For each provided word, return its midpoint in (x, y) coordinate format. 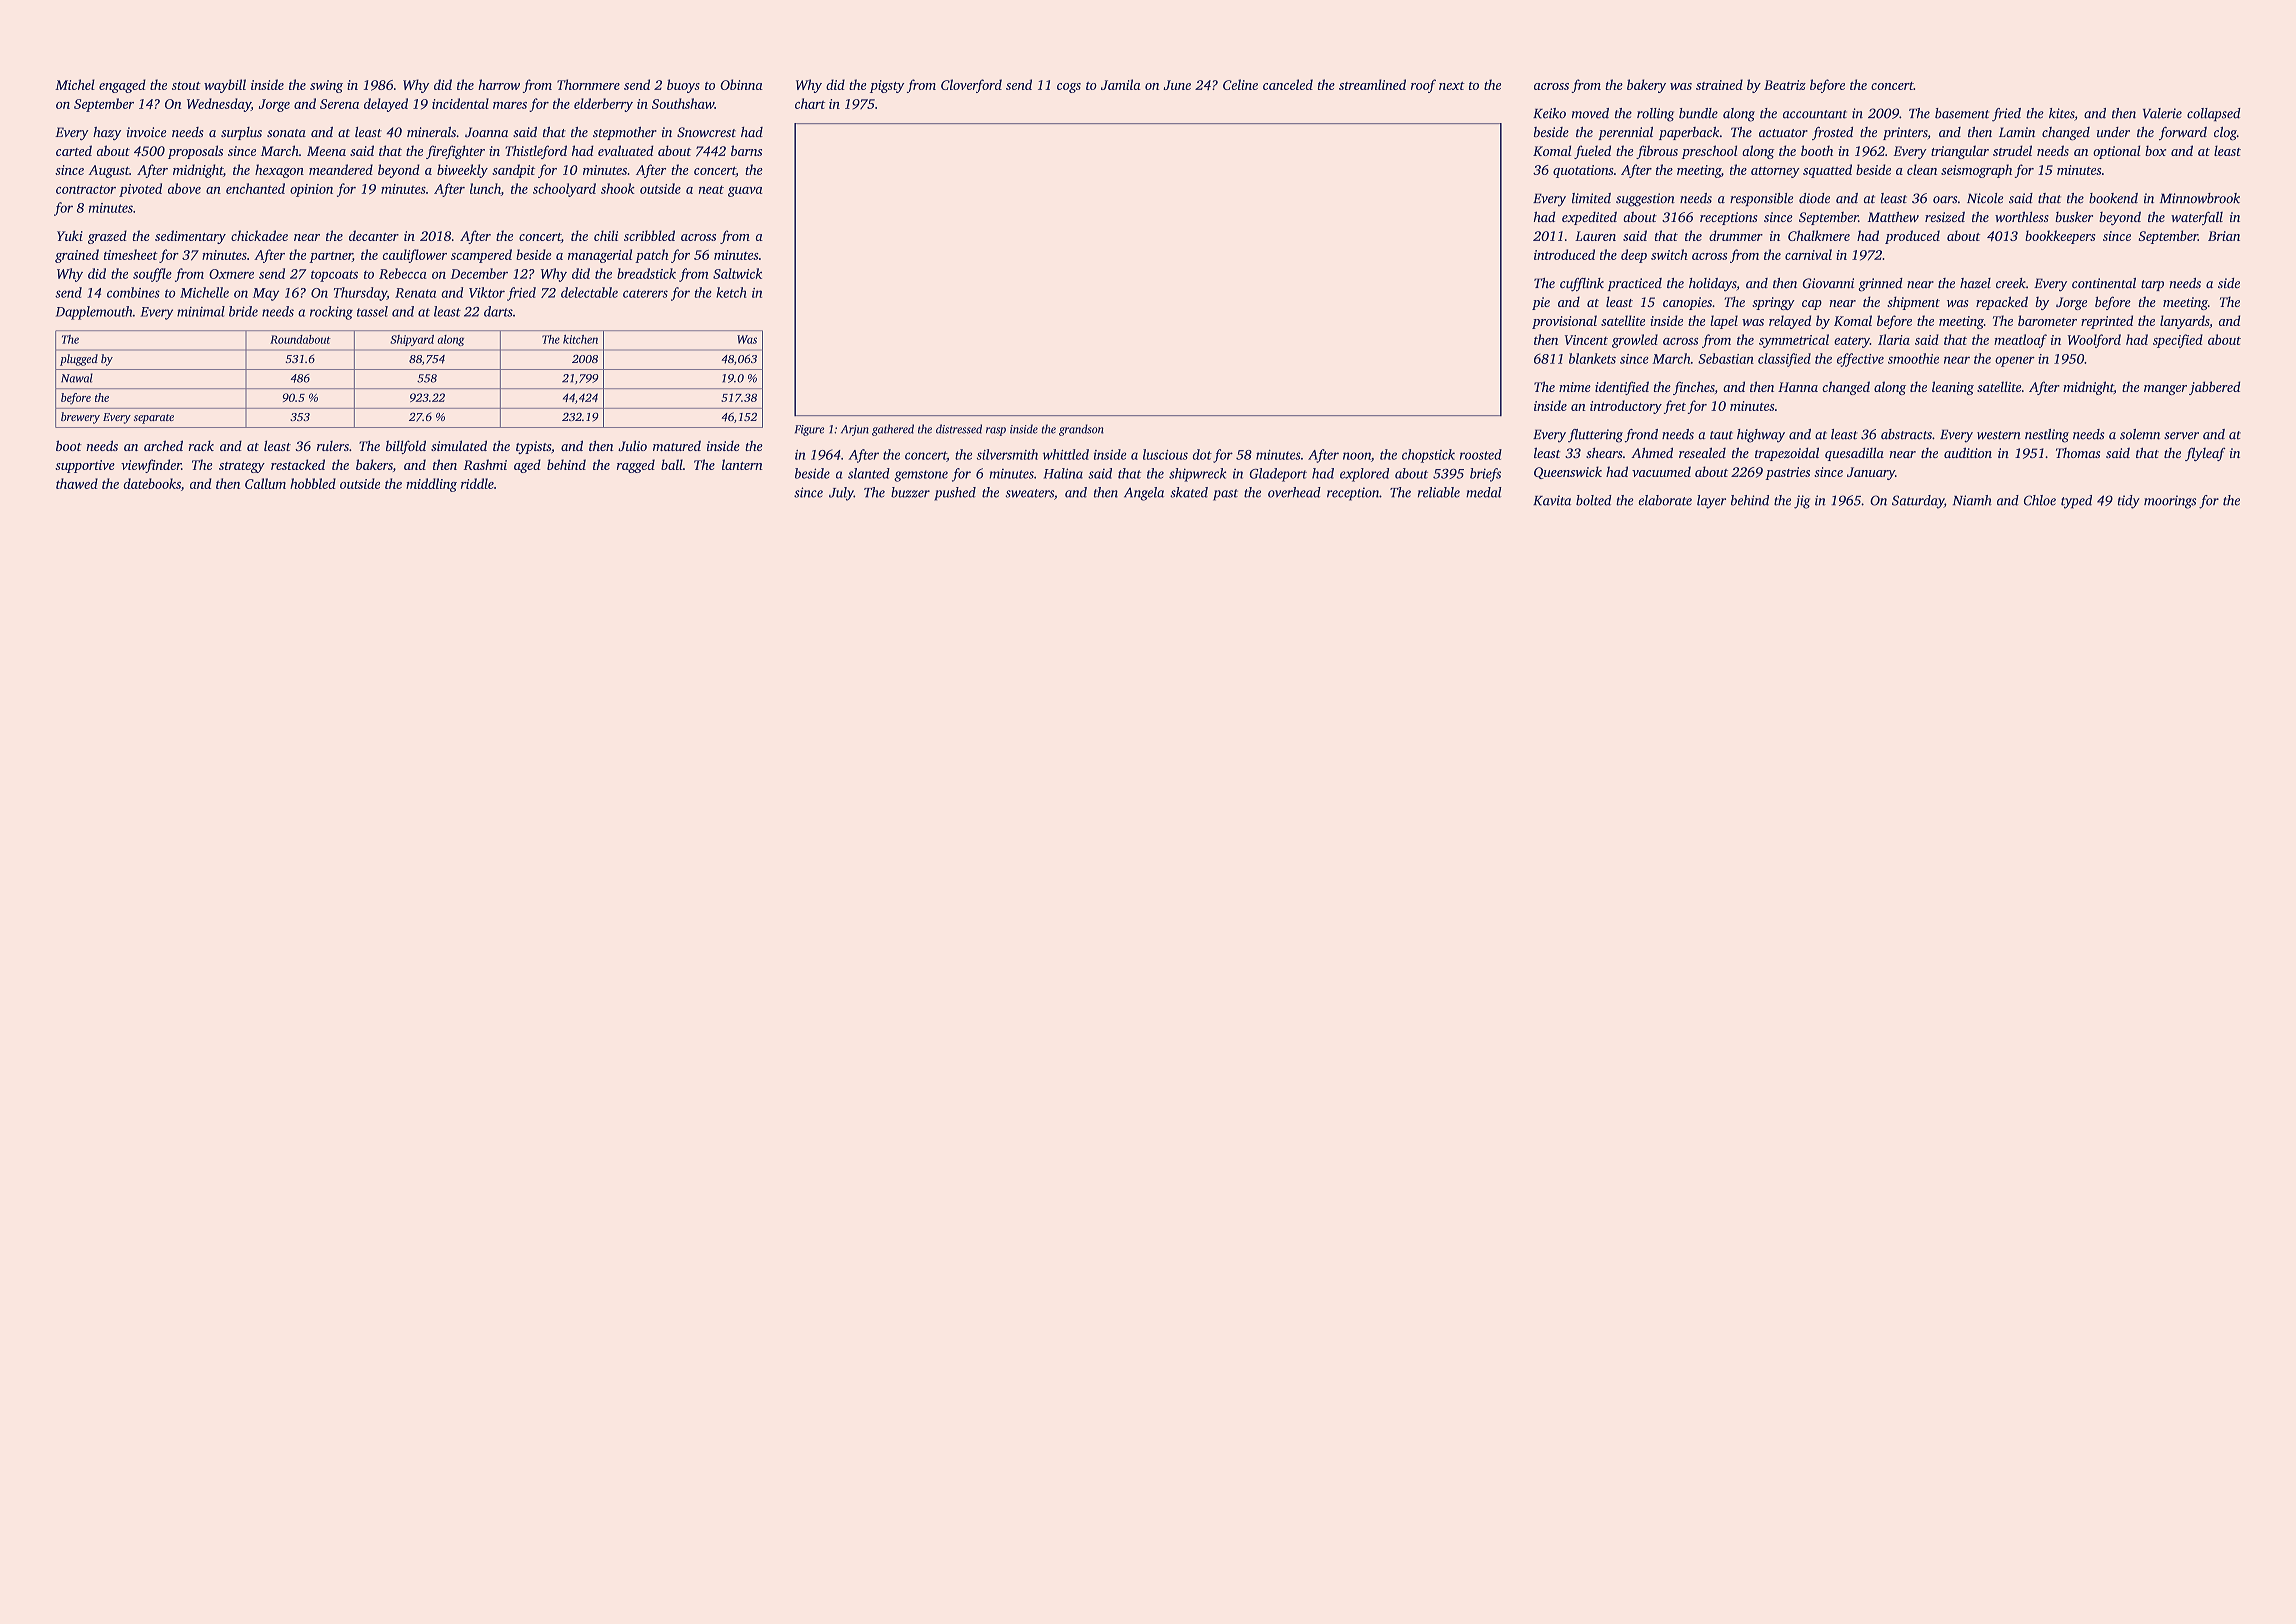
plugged (79, 360)
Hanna (1798, 387)
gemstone (921, 476)
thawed (77, 483)
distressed (959, 429)
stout (186, 86)
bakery (1646, 86)
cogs (1069, 88)
